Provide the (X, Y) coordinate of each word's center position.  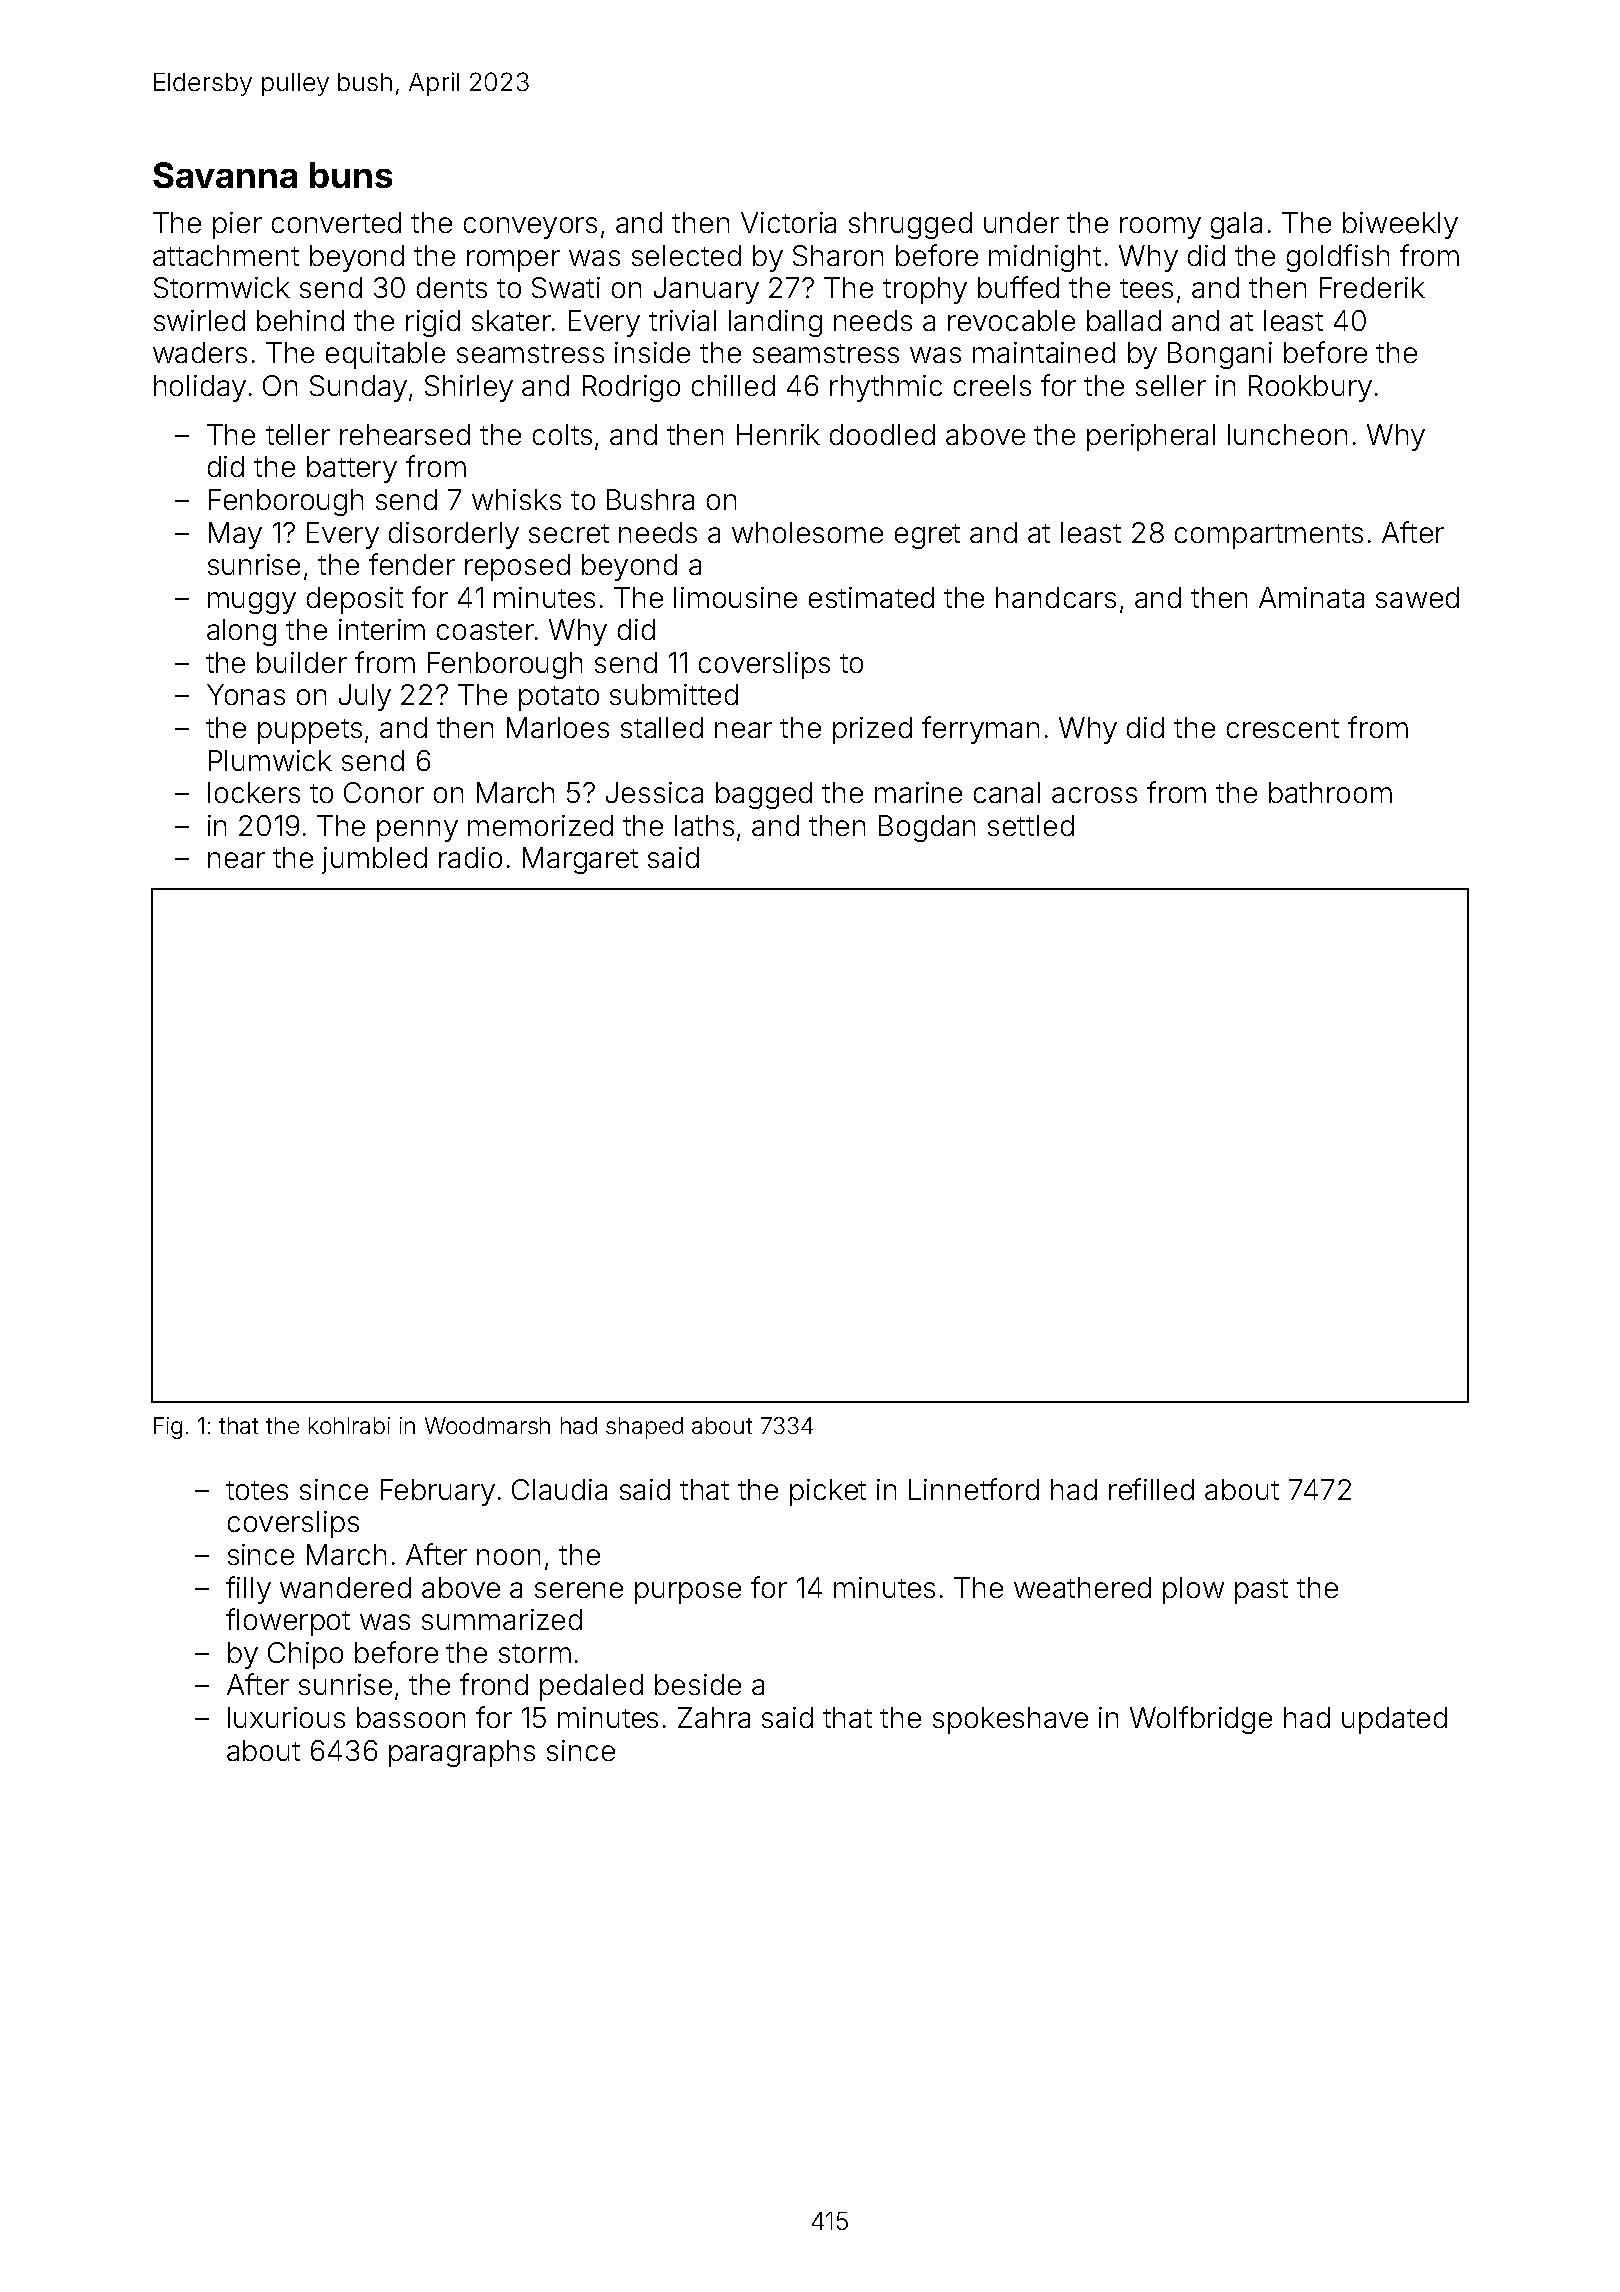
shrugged (910, 225)
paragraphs (462, 1753)
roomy (1160, 228)
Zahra (714, 1717)
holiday (200, 388)
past (1261, 1591)
